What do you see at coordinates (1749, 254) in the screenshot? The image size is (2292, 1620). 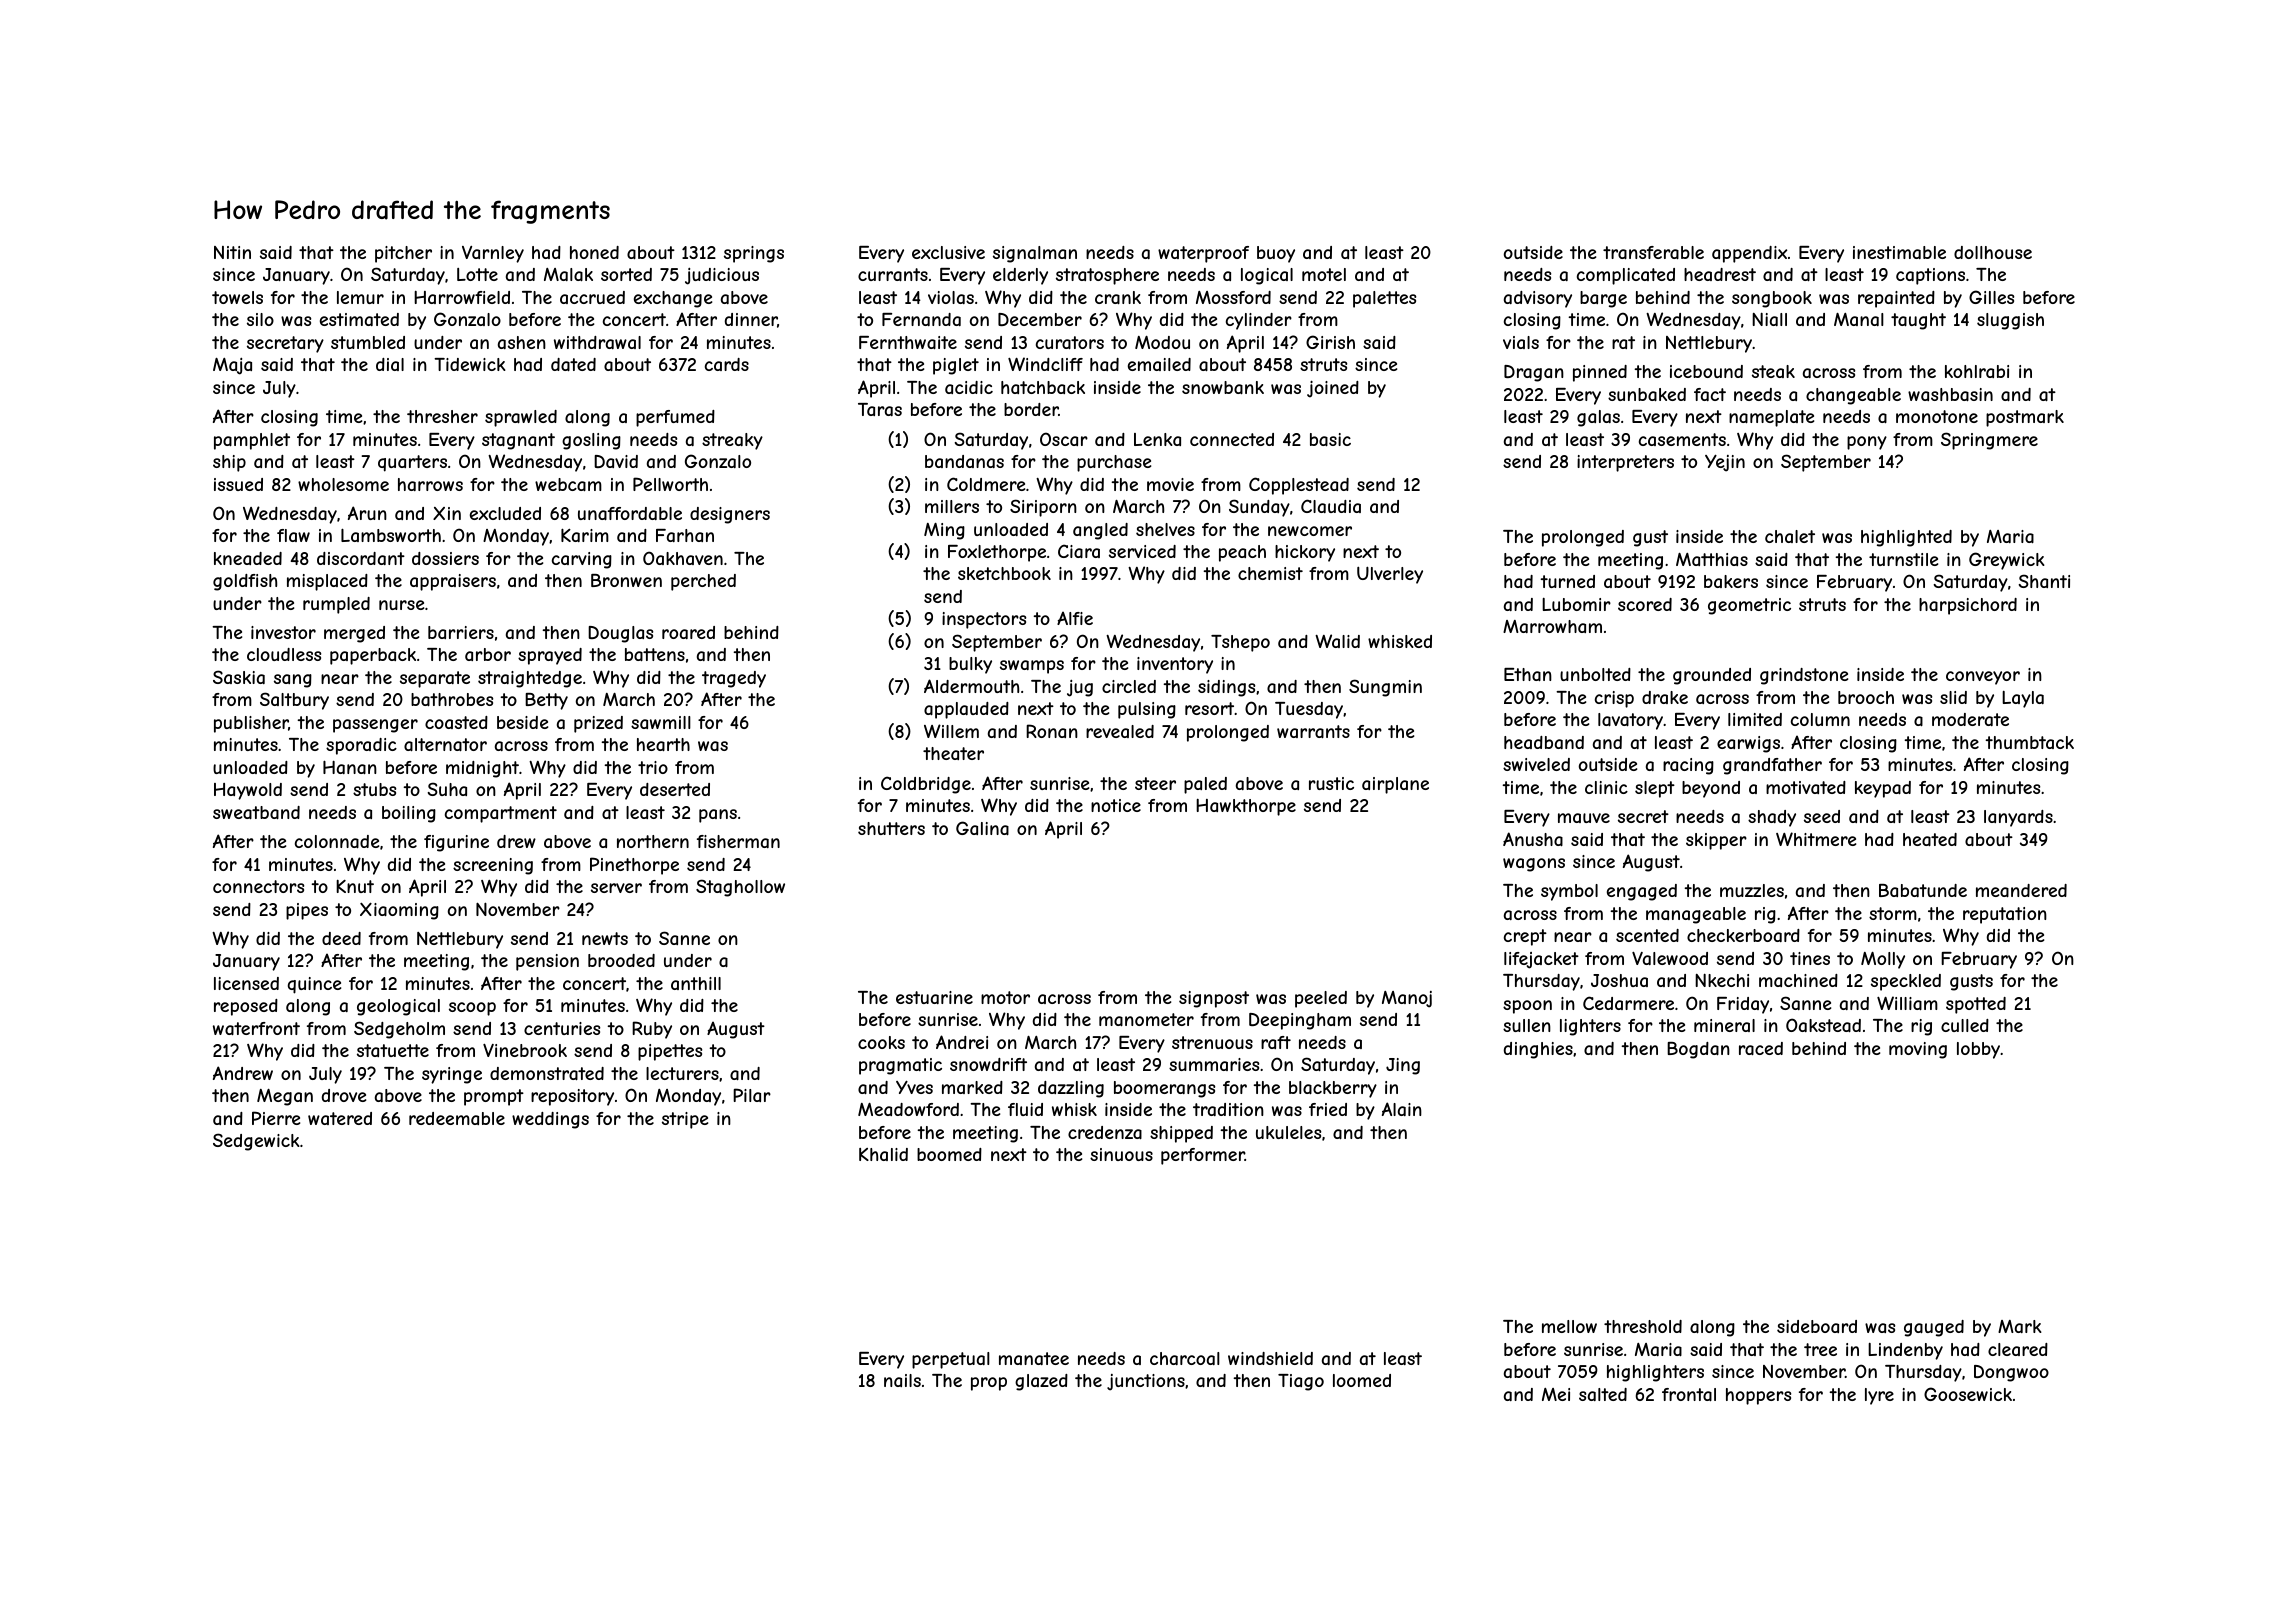 I see `appendix` at bounding box center [1749, 254].
